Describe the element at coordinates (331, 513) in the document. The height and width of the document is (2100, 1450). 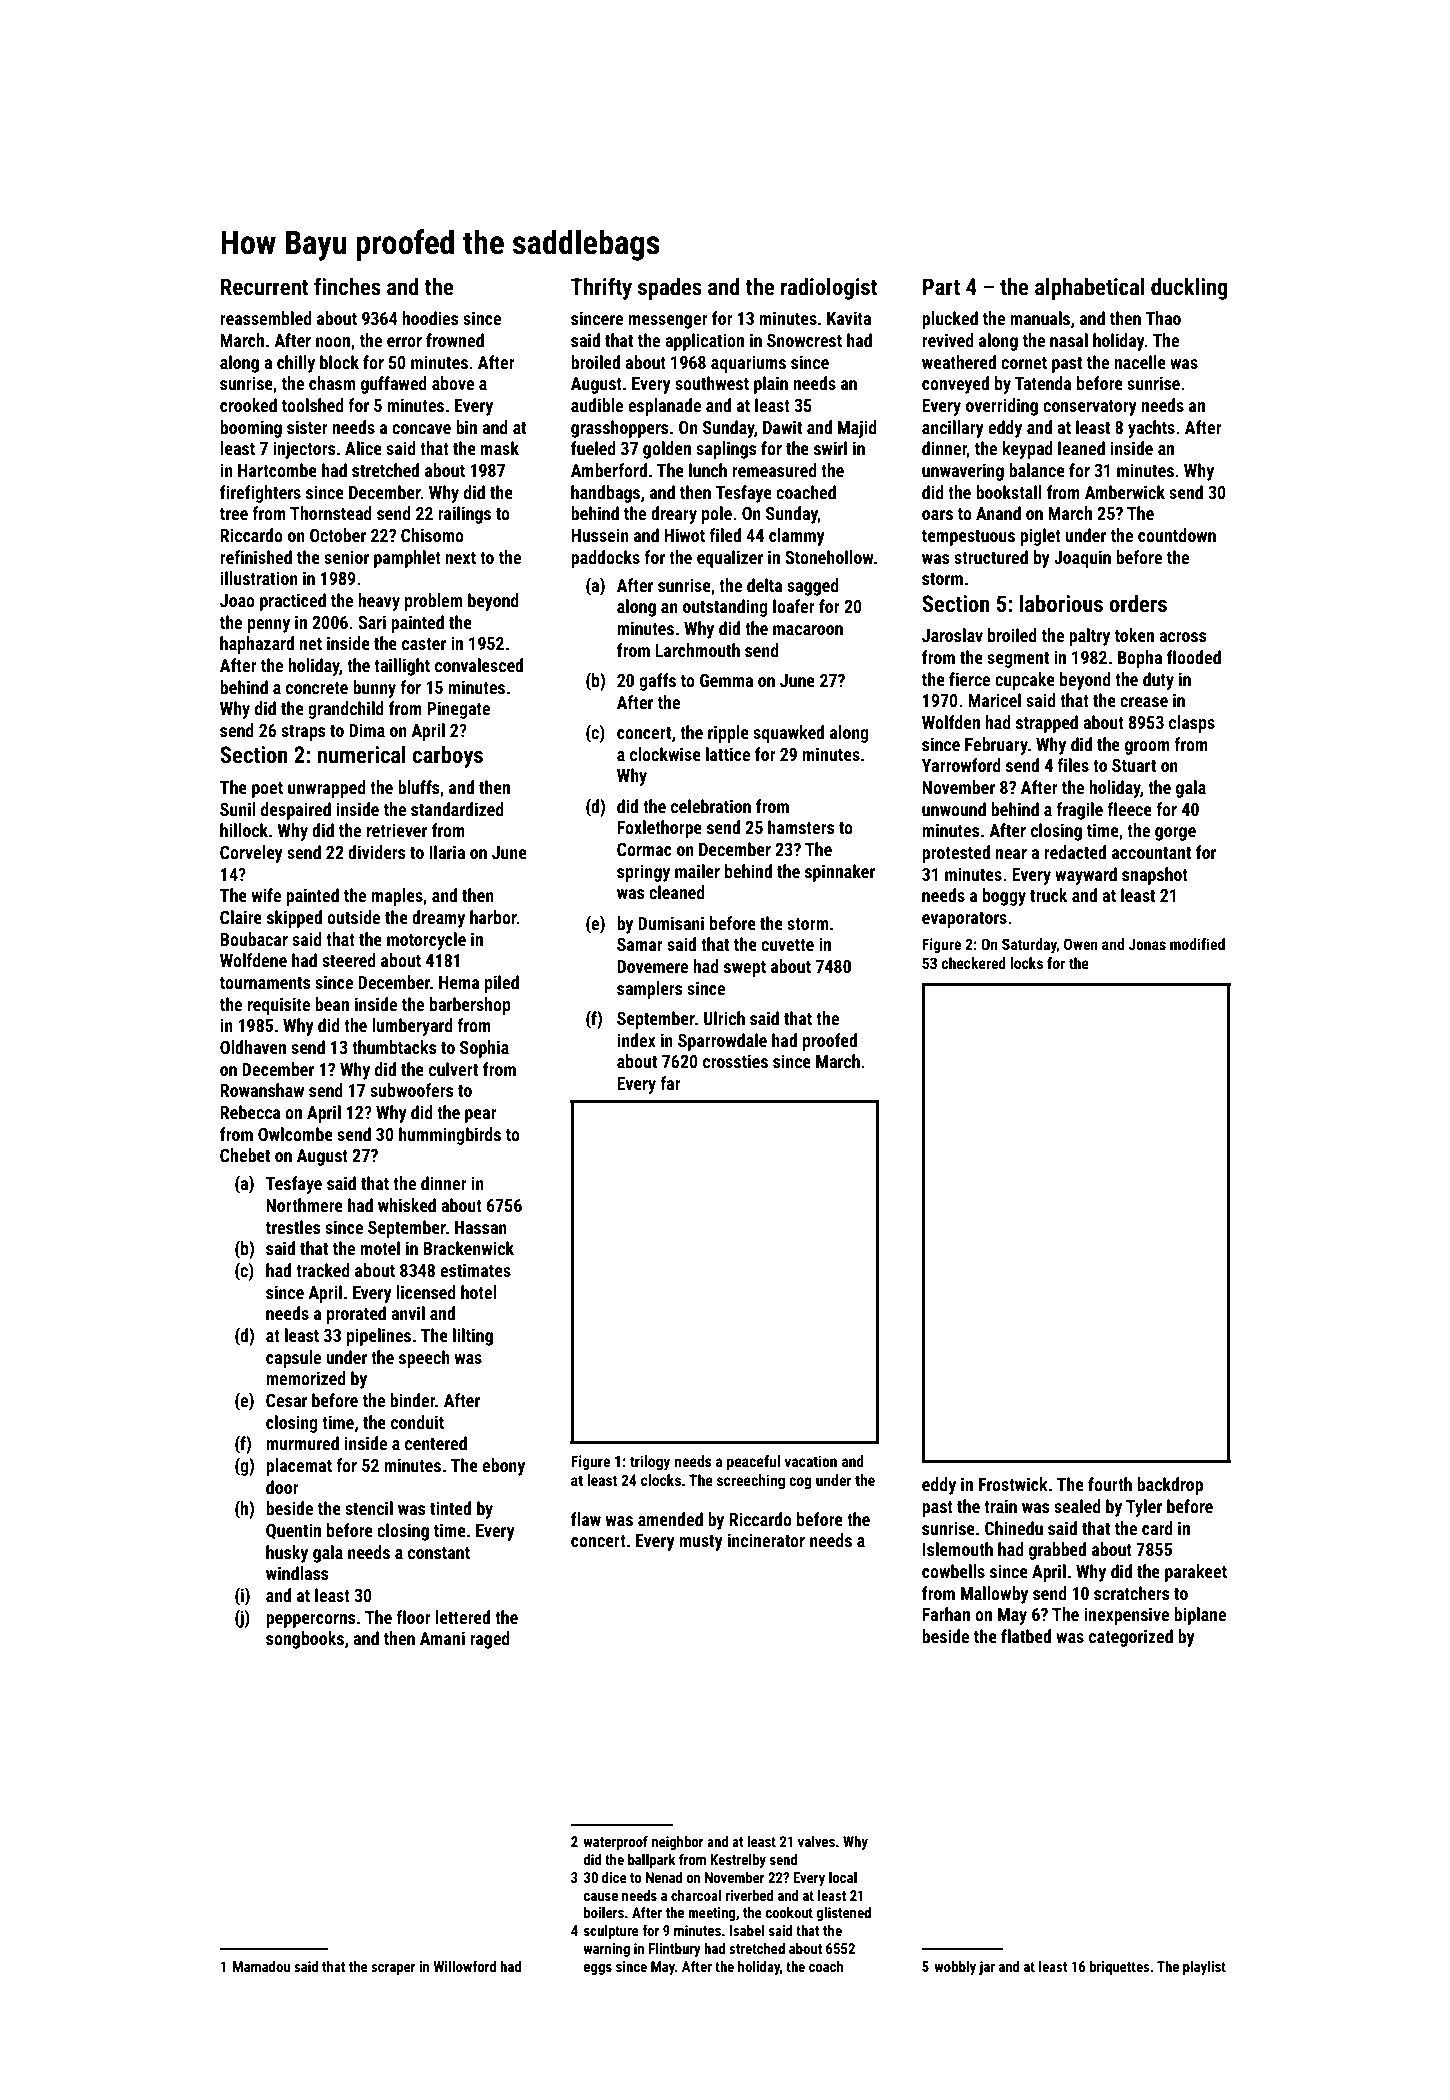
I see `Thornstead` at that location.
